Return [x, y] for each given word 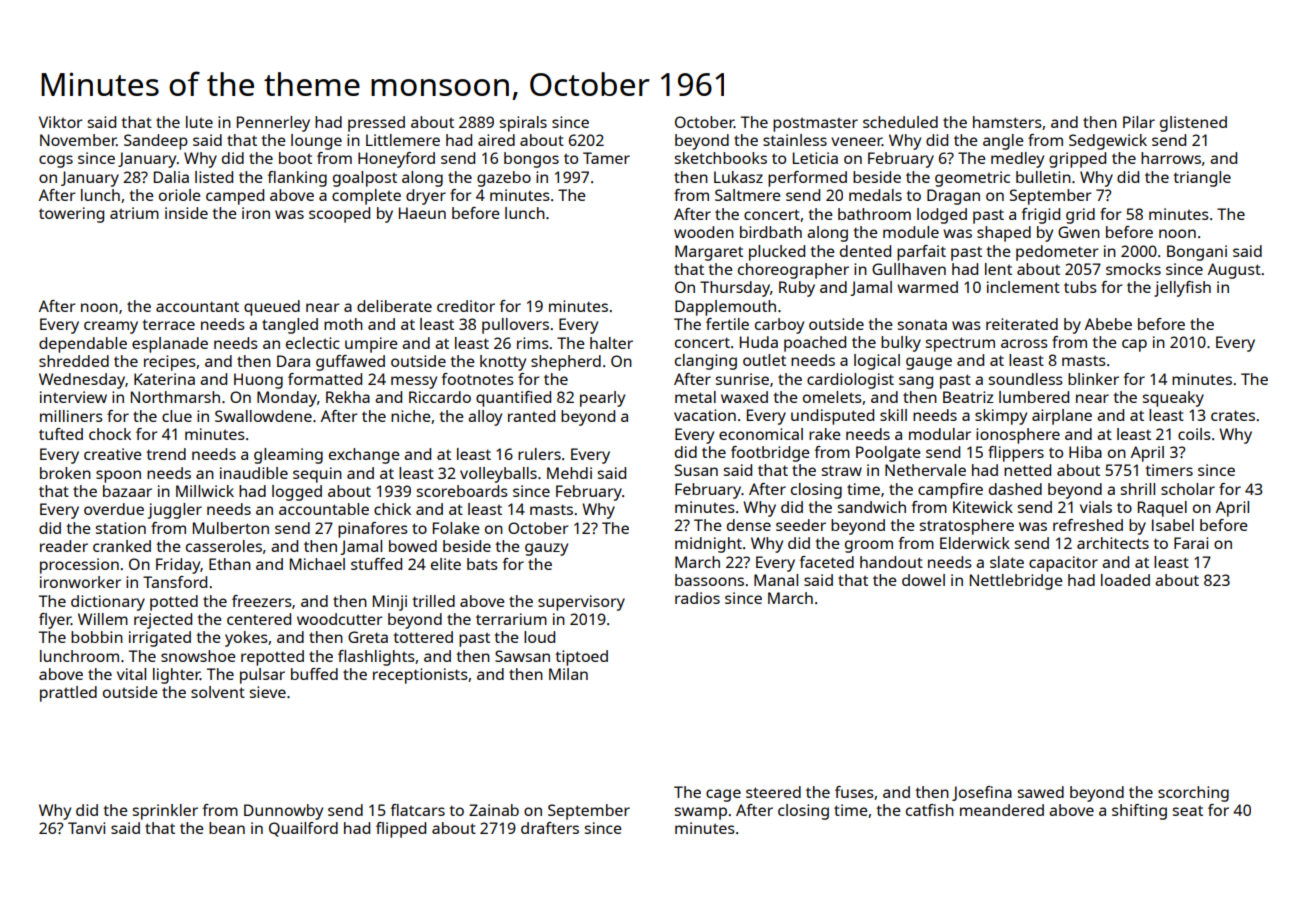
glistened [1193, 124]
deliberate [394, 306]
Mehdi [569, 473]
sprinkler [165, 812]
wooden [704, 232]
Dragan [953, 197]
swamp [701, 813]
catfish [930, 810]
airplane [1062, 417]
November [78, 140]
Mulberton [231, 528]
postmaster [815, 125]
